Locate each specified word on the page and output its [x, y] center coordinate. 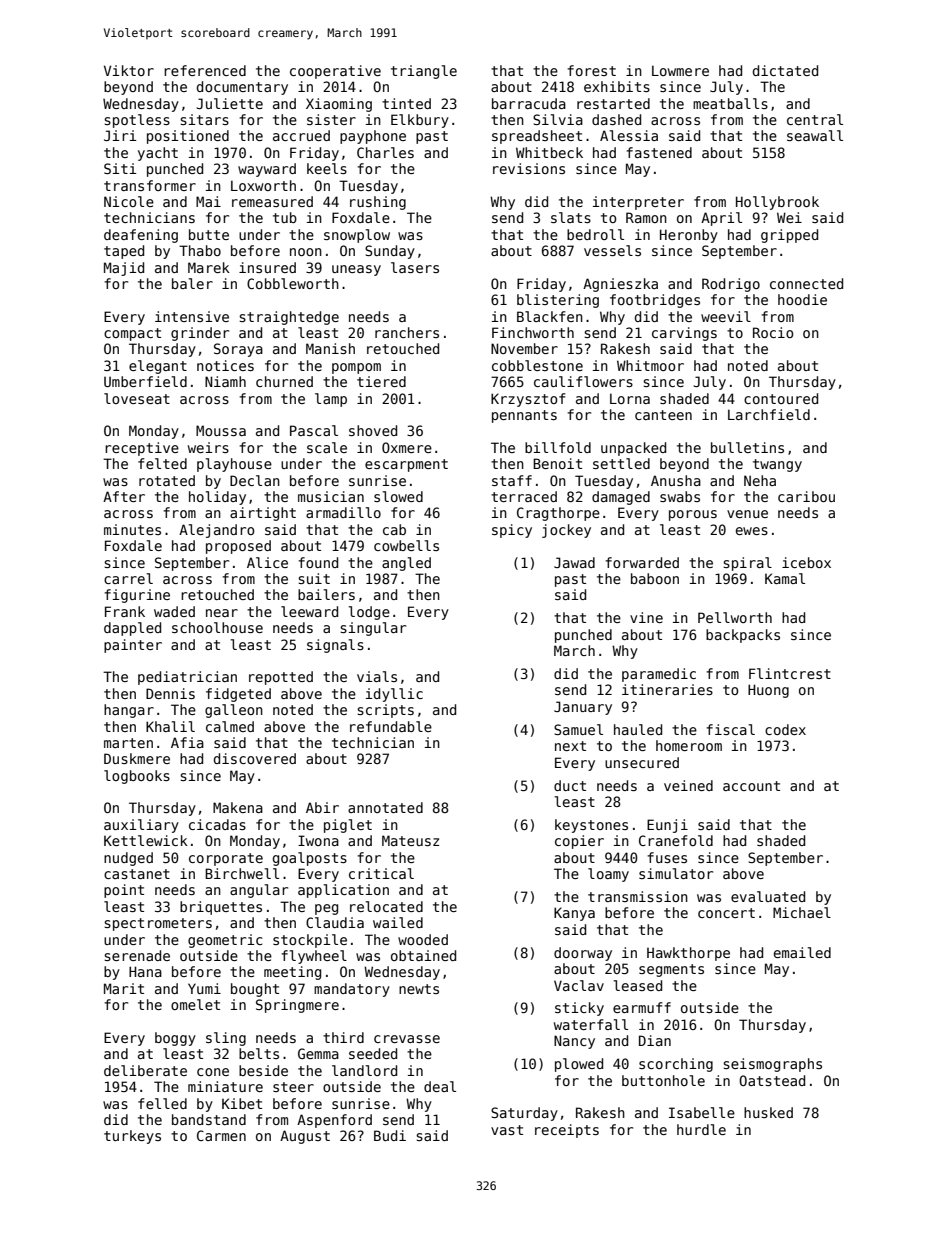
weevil [726, 316]
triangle [424, 72]
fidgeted [238, 695]
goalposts [310, 859]
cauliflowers [583, 381]
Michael [802, 912]
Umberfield [145, 381]
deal [440, 1086]
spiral [747, 564]
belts [259, 1053]
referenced [205, 70]
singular [373, 629]
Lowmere [680, 70]
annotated [385, 807]
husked [768, 1112]
